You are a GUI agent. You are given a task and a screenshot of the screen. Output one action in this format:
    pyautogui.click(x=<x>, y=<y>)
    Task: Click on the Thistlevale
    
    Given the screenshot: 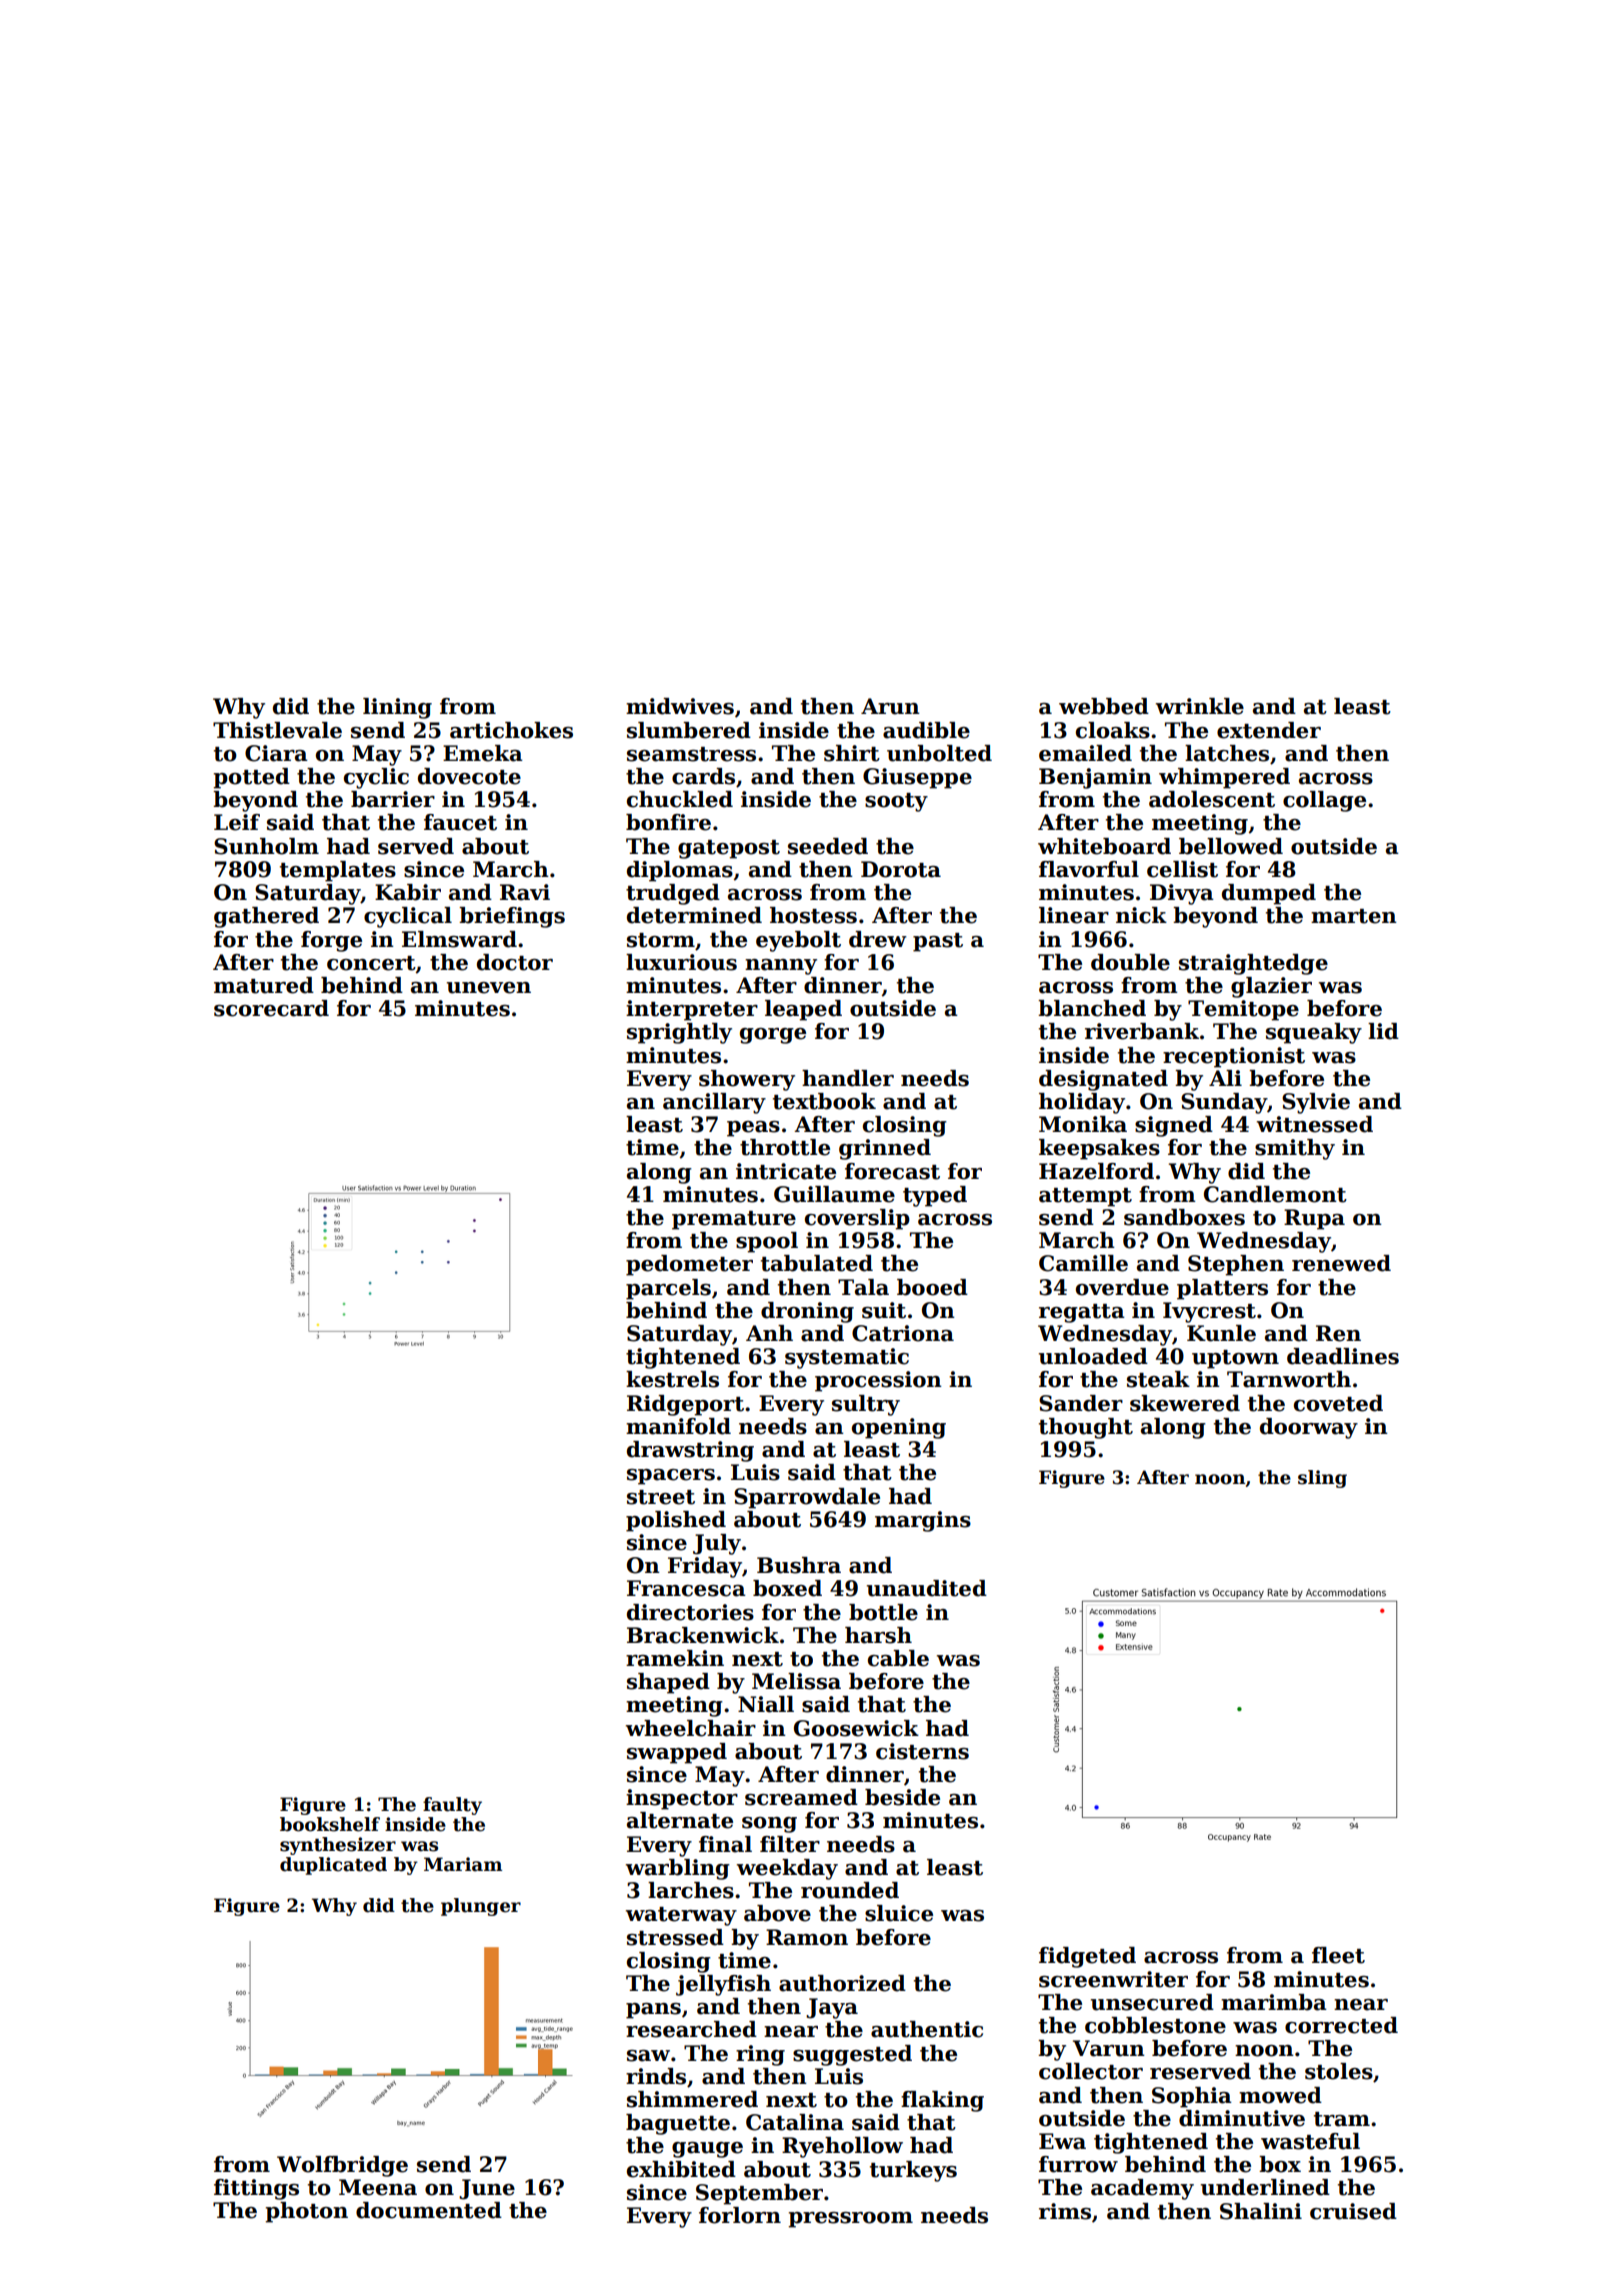 What is the action you would take?
    pyautogui.click(x=277, y=730)
